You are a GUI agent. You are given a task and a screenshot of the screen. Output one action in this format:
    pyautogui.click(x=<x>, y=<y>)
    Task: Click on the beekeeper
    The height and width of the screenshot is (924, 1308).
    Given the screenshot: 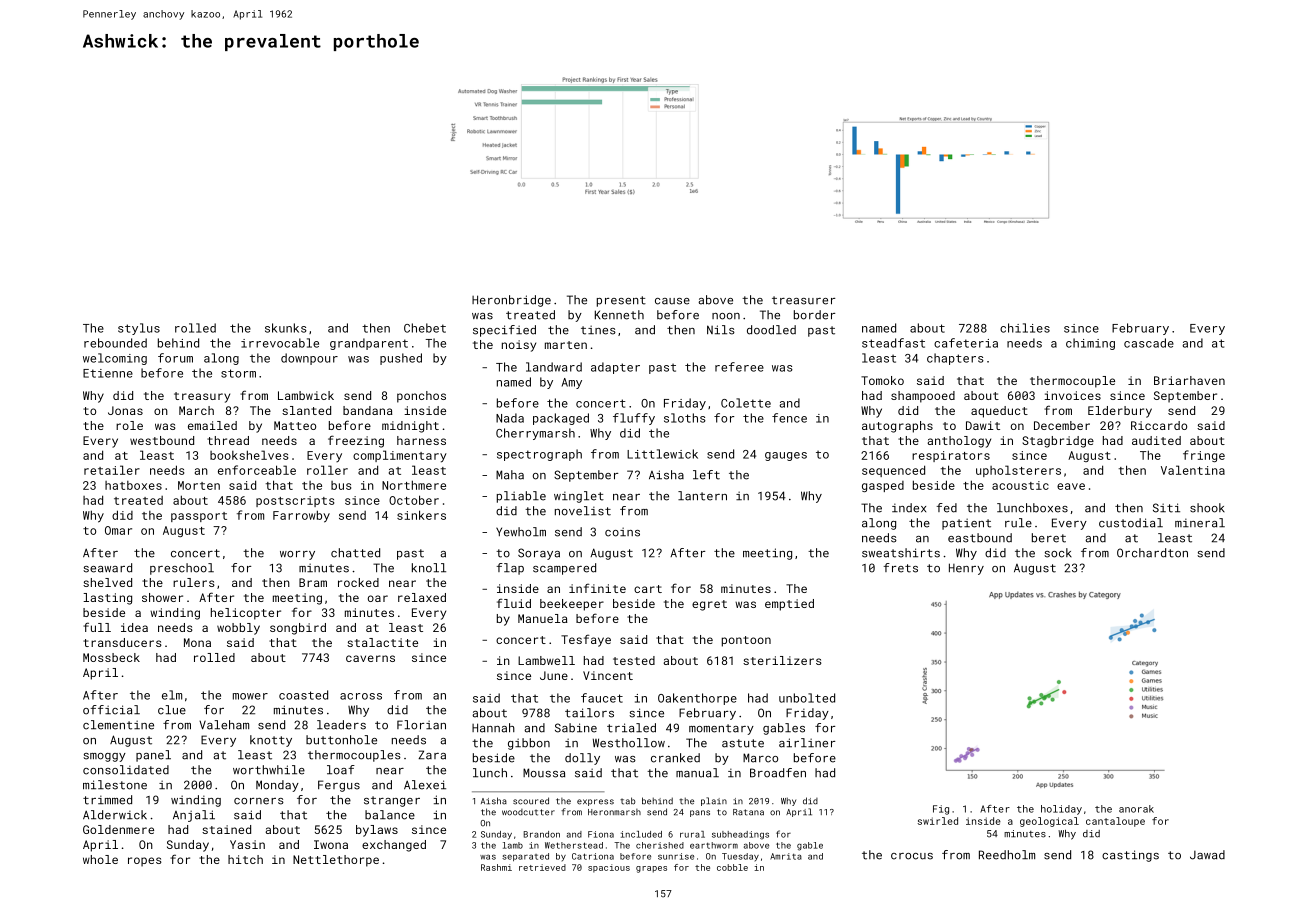 What is the action you would take?
    pyautogui.click(x=572, y=605)
